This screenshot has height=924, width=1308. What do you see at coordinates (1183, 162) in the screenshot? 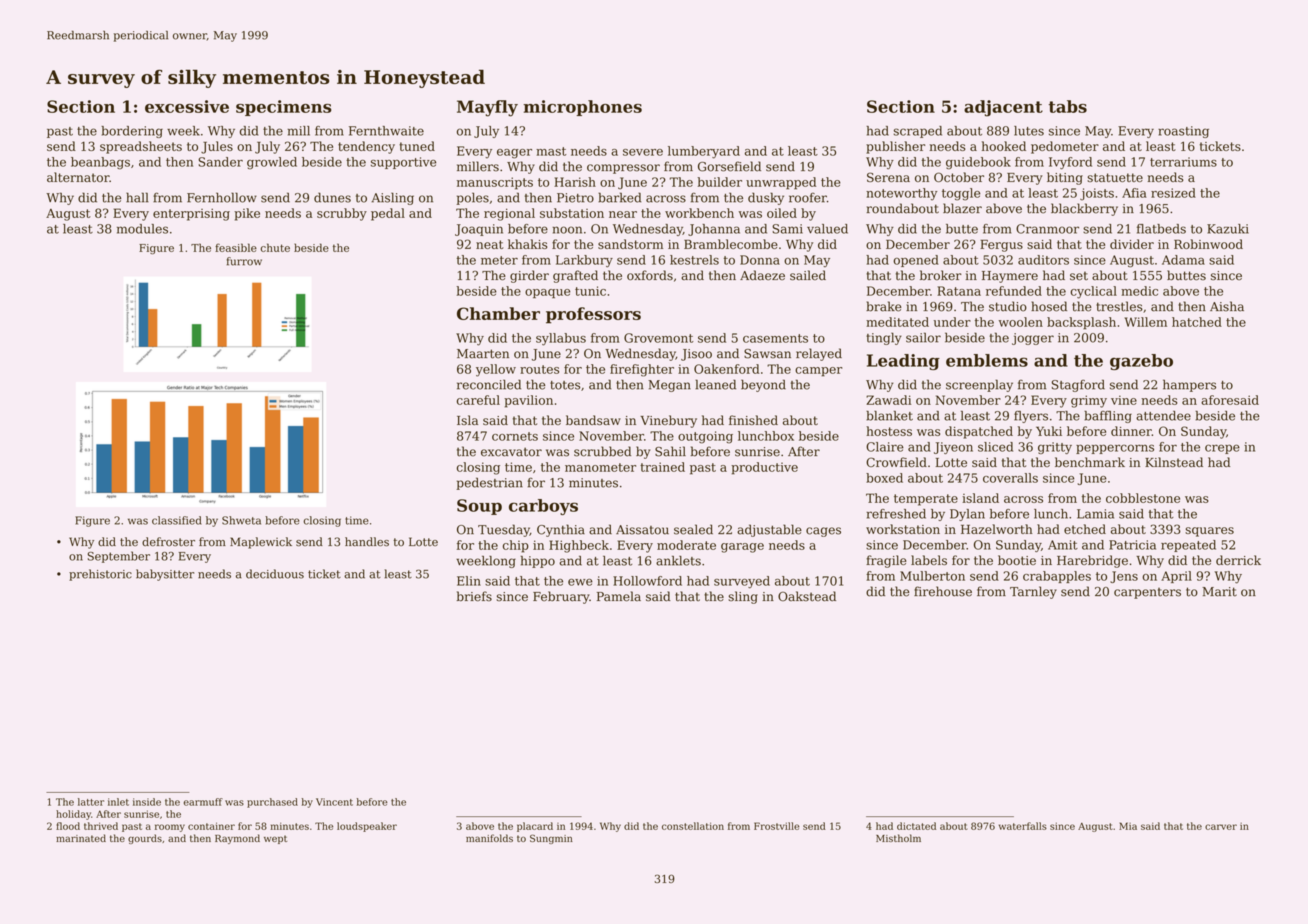
I see `terrariums` at bounding box center [1183, 162].
